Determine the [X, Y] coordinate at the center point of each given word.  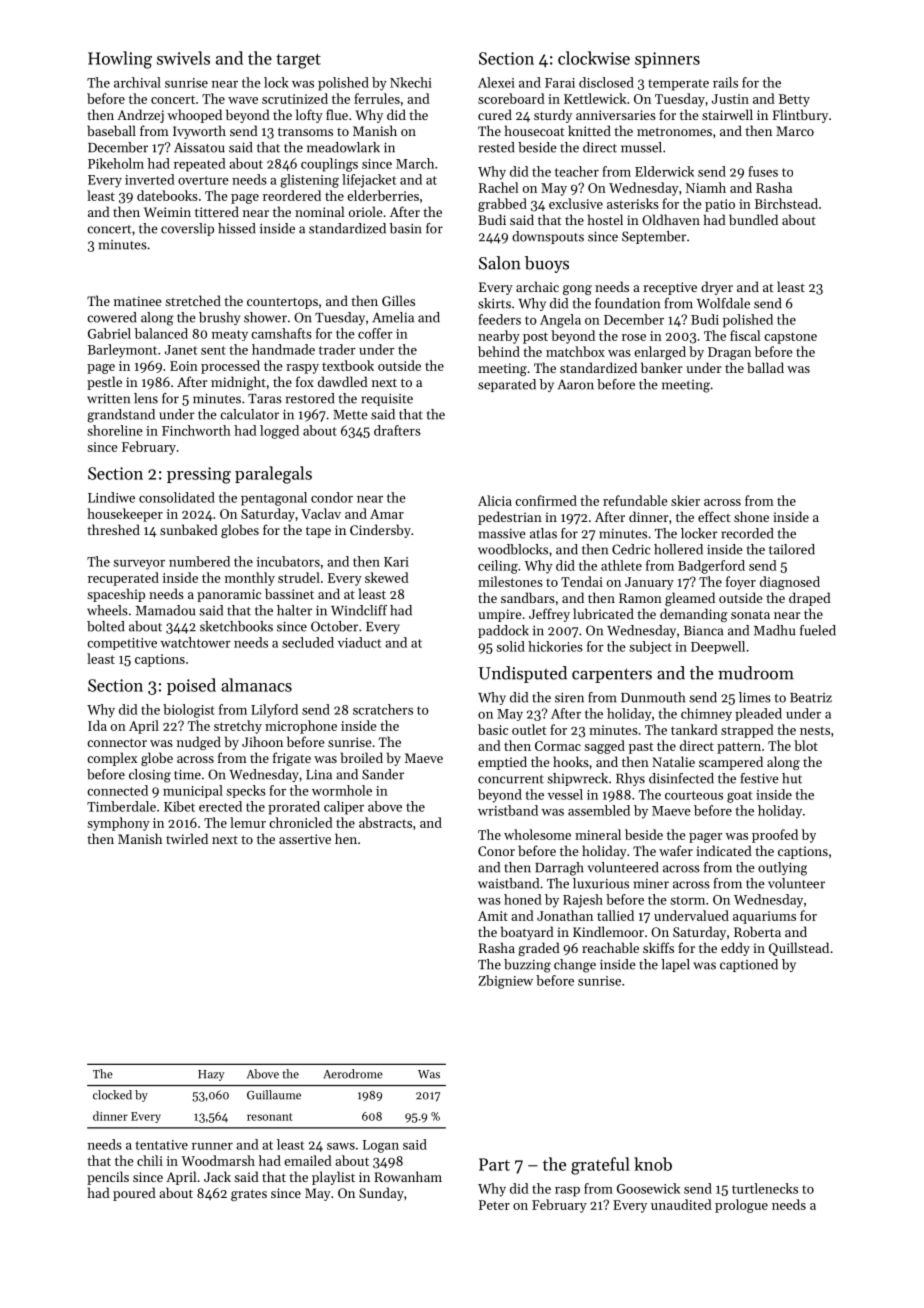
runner [212, 1146]
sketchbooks [236, 626]
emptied [502, 763]
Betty [794, 100]
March [415, 163]
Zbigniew [505, 982]
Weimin [167, 212]
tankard [694, 729]
